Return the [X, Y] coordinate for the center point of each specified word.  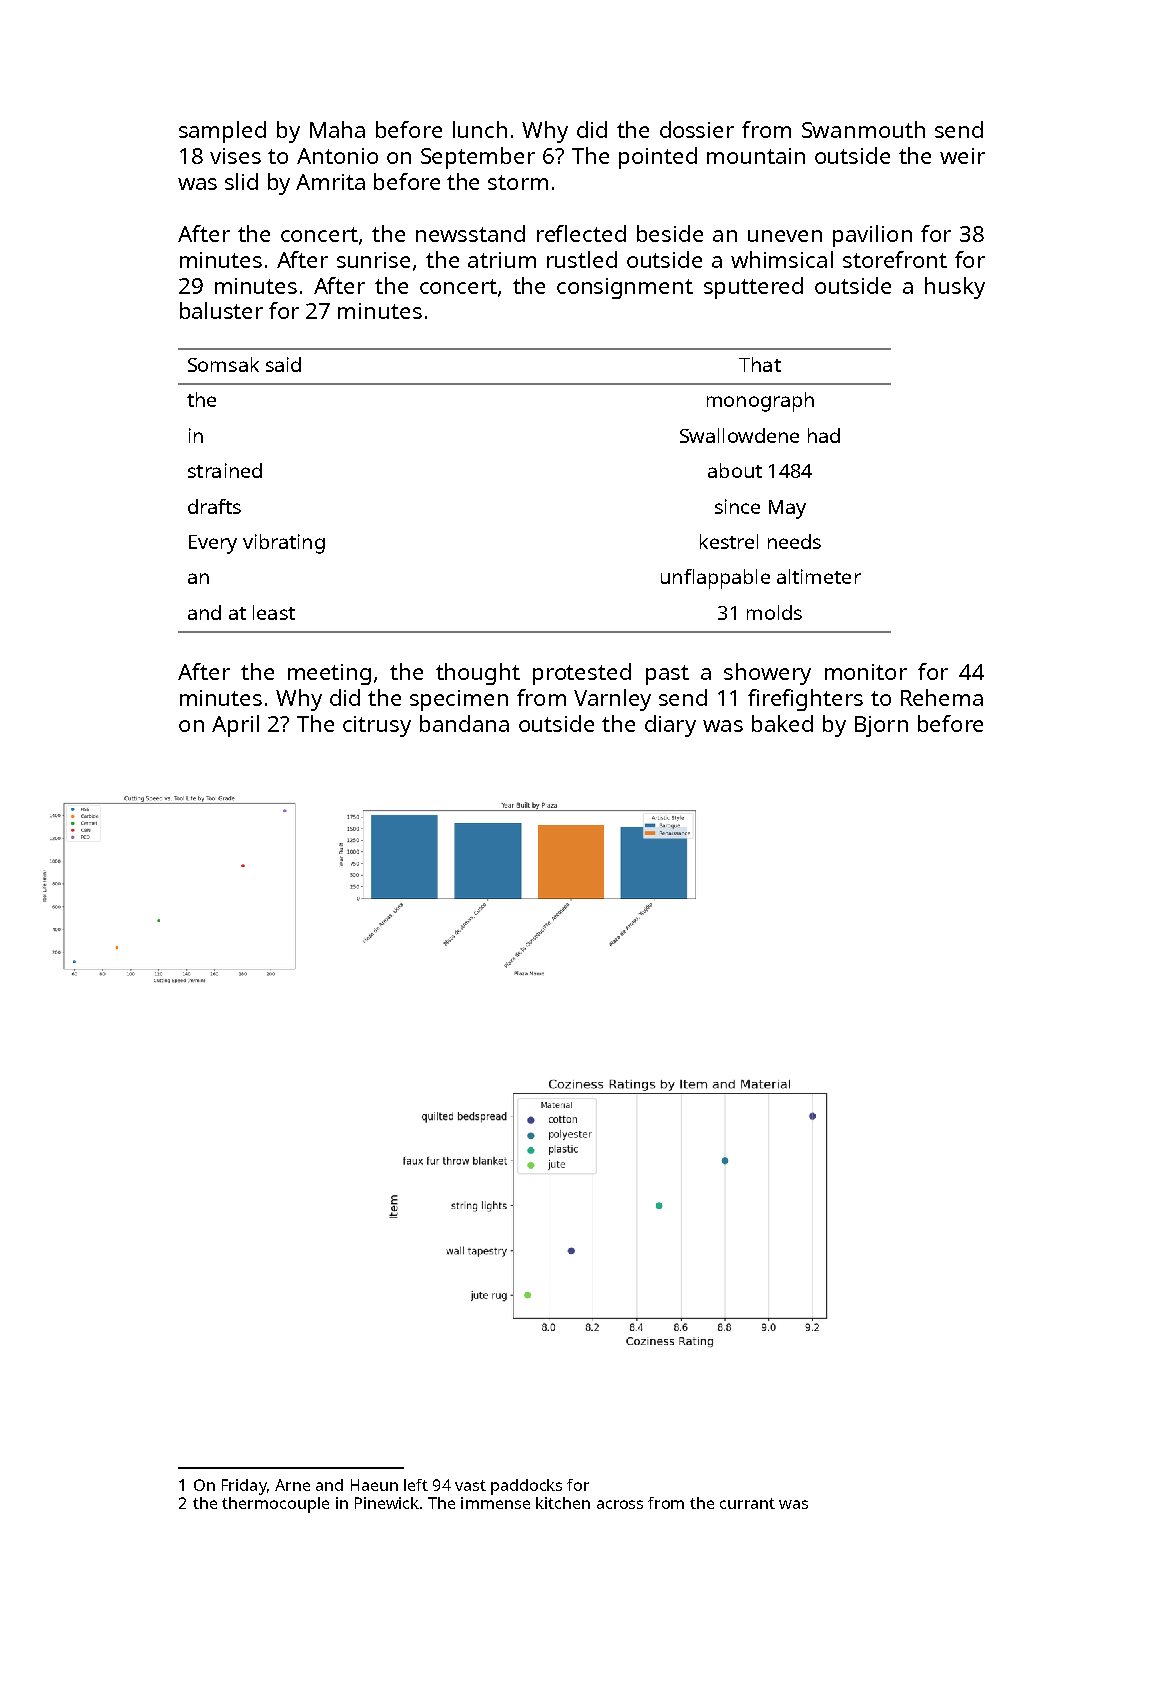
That [760, 364]
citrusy [377, 726]
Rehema [942, 697]
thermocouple [275, 1505]
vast [470, 1485]
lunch [480, 129]
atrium [502, 260]
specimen [459, 700]
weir [962, 156]
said [283, 364]
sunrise [373, 260]
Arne [292, 1485]
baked [782, 723]
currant [747, 1503]
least [274, 612]
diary [670, 726]
